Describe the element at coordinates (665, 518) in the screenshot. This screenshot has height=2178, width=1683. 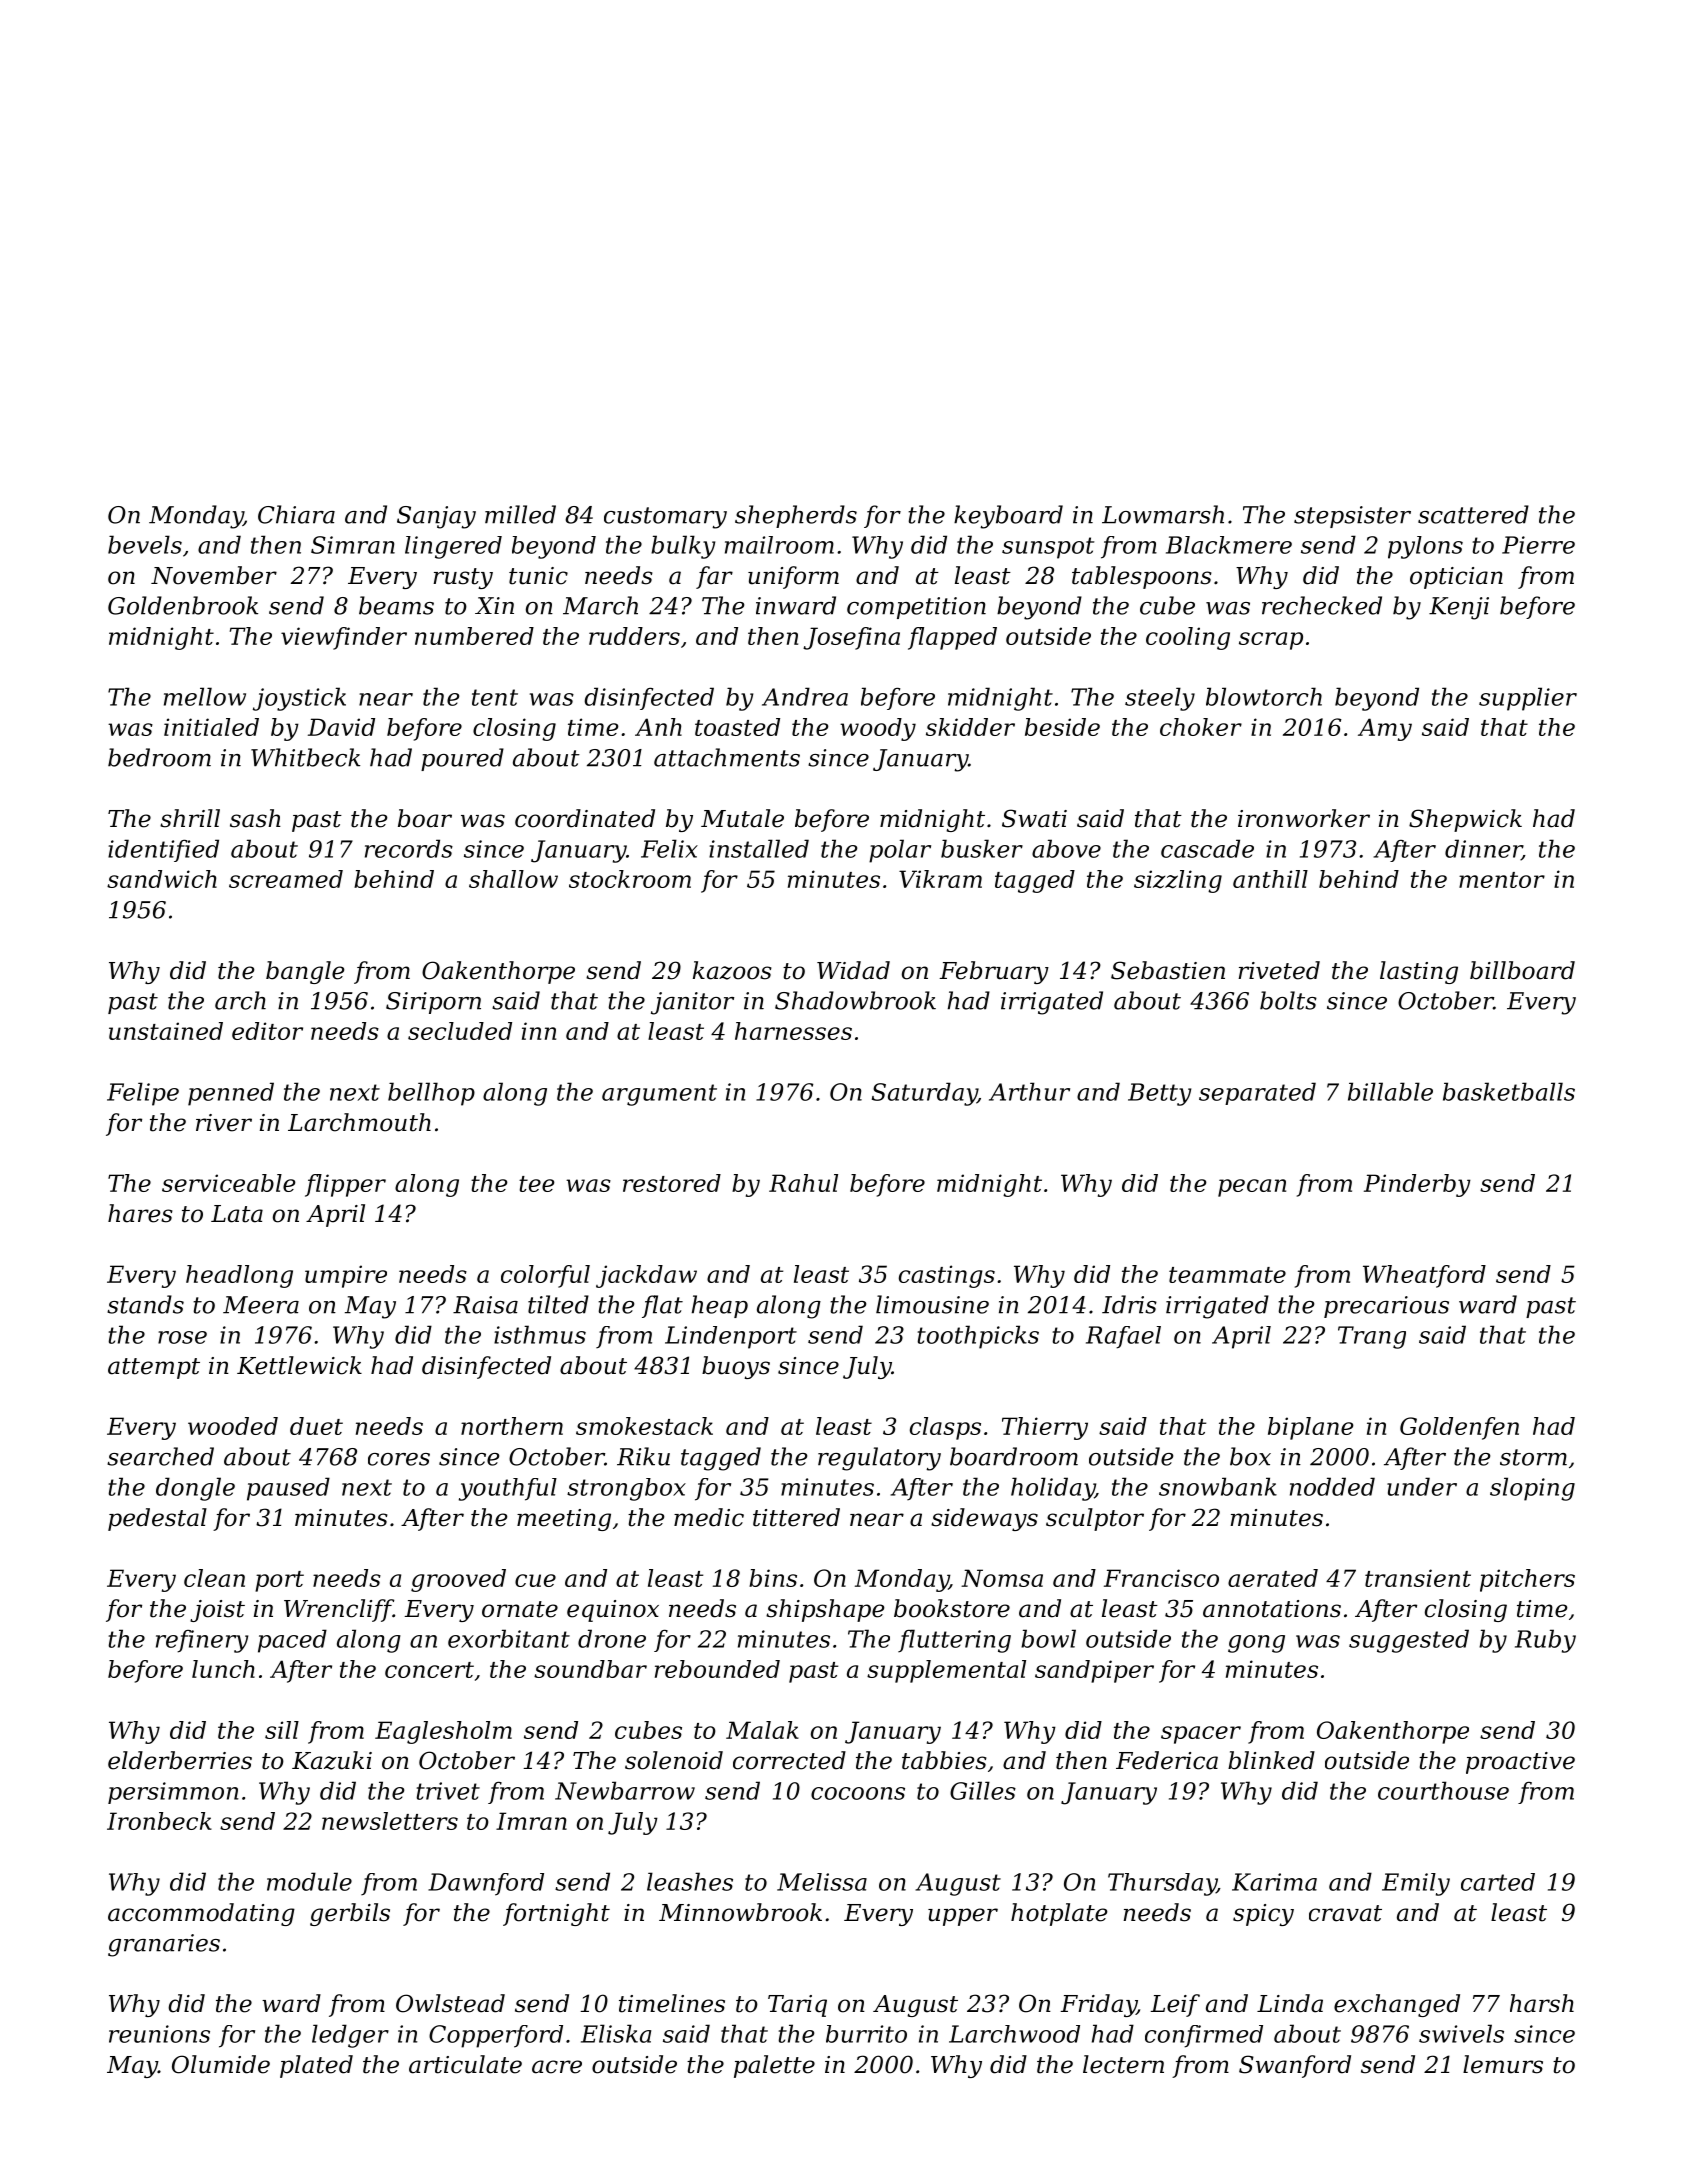
I see `customary` at that location.
